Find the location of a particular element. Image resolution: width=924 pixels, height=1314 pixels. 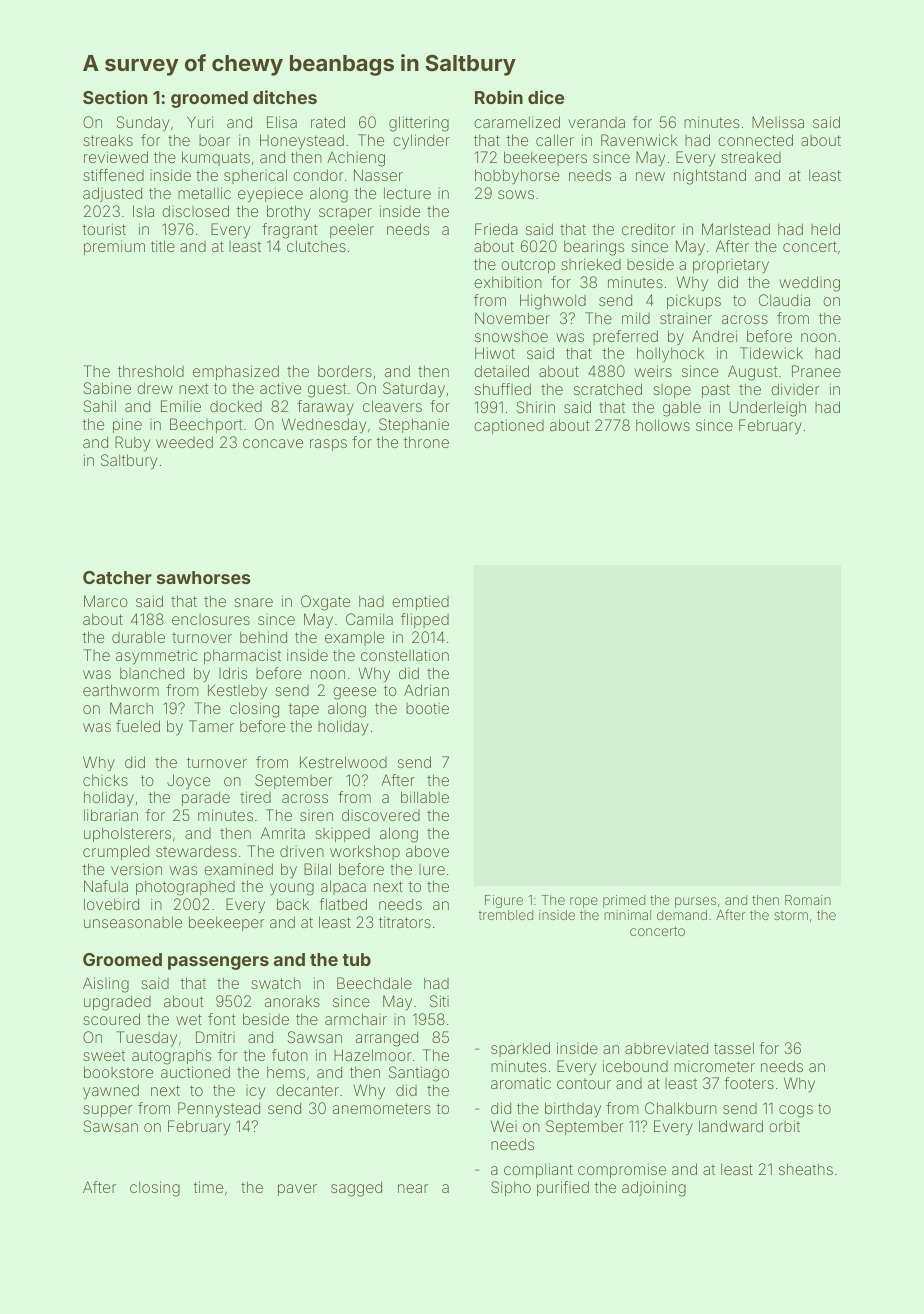

passengers is located at coordinates (218, 963).
